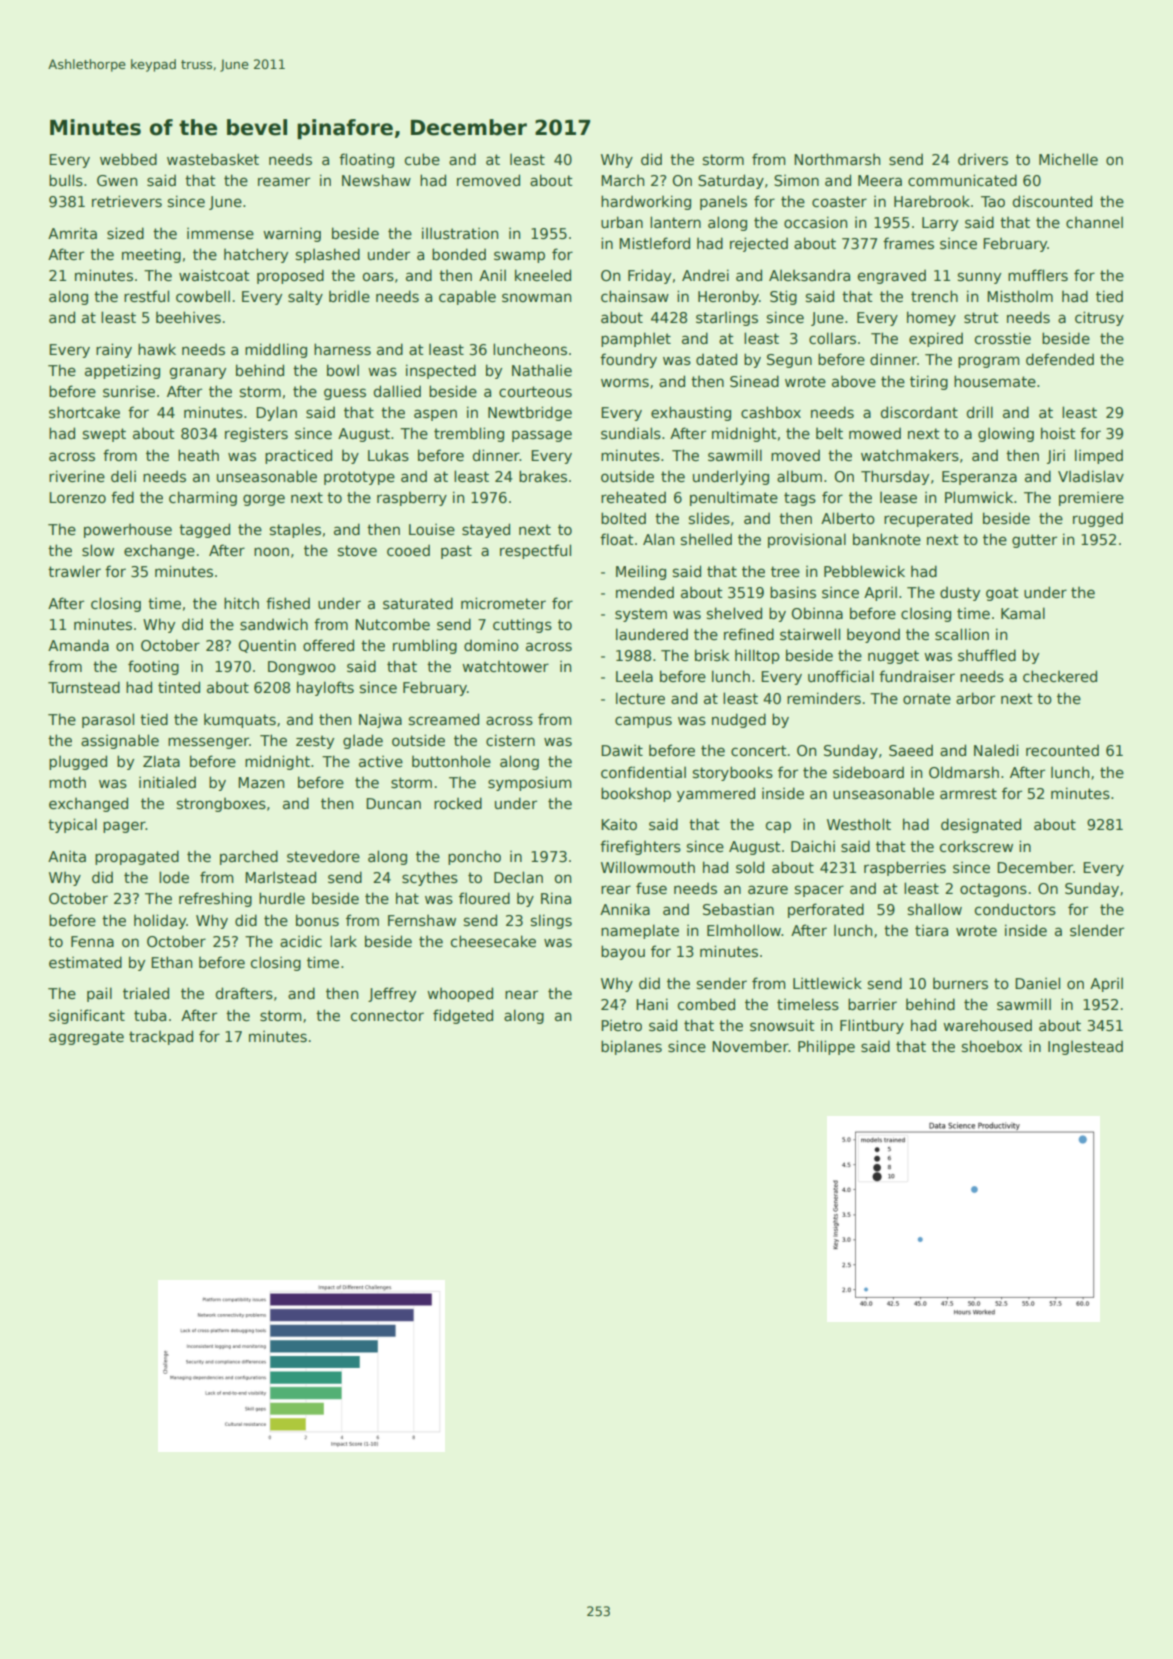 The image size is (1173, 1659). What do you see at coordinates (221, 805) in the document?
I see `strongboxes` at bounding box center [221, 805].
